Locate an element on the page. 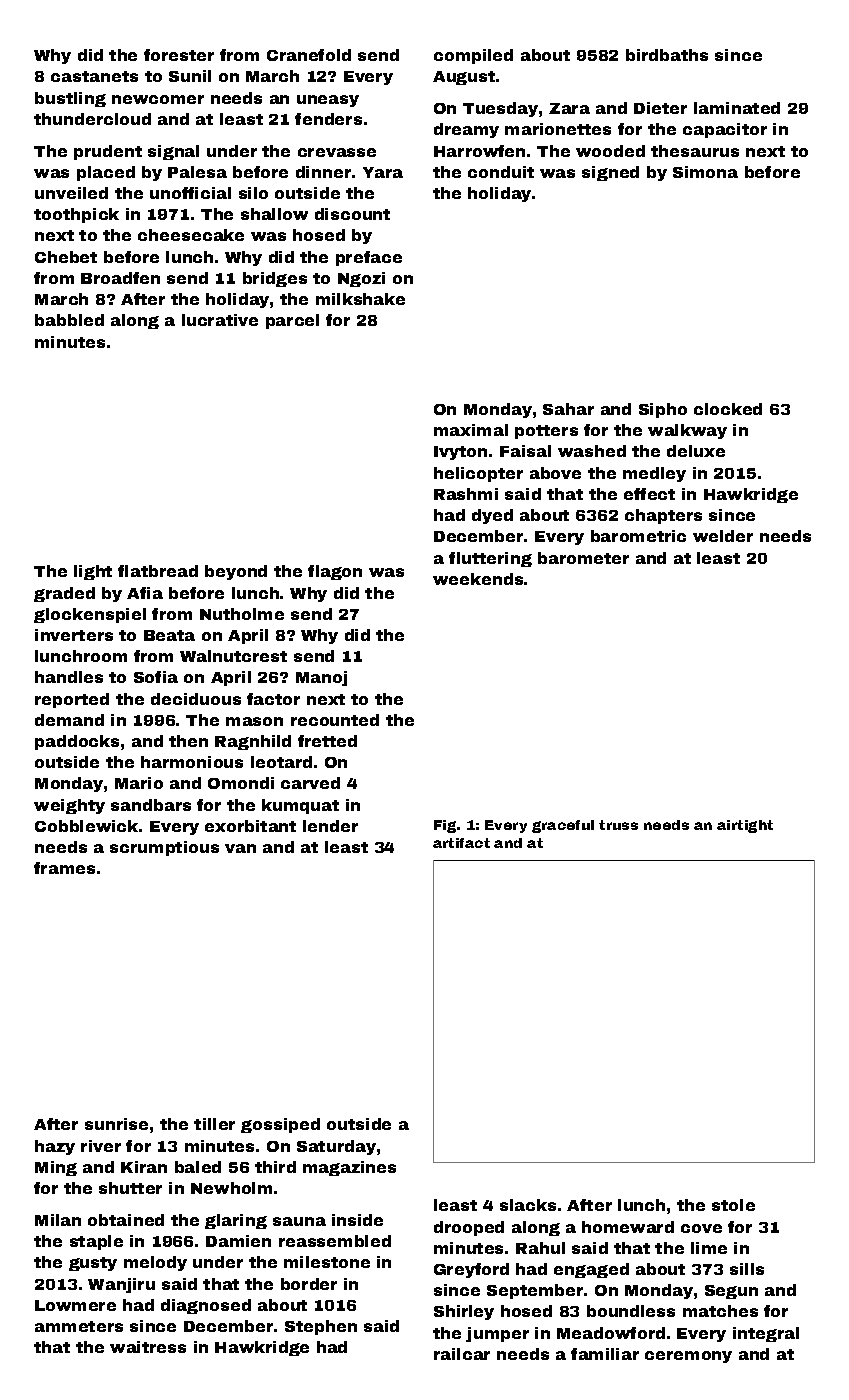 The image size is (849, 1400). bustling is located at coordinates (70, 99).
